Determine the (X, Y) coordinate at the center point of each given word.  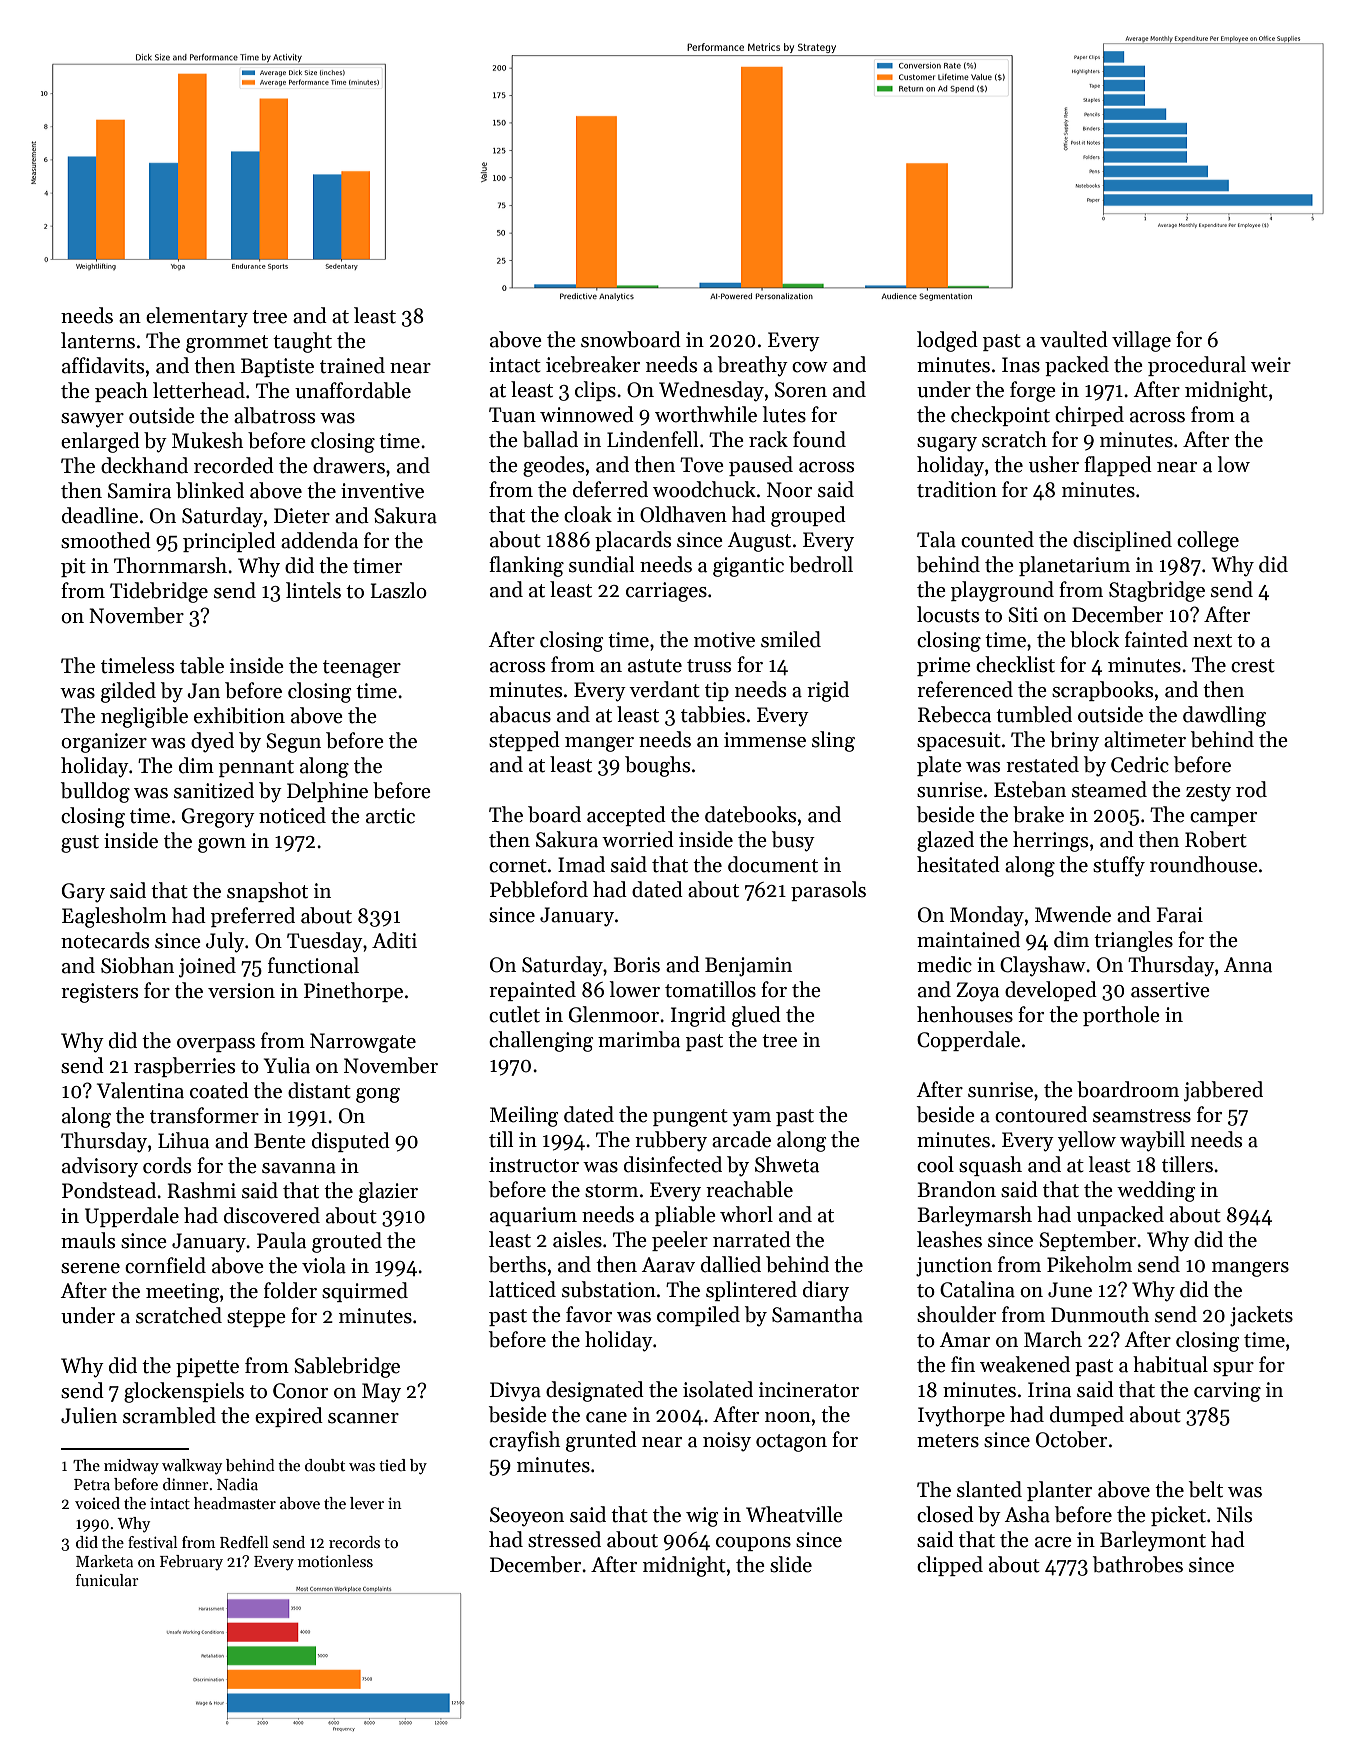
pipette (207, 1367)
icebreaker (593, 364)
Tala (936, 539)
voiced (97, 1503)
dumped (1087, 1416)
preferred (253, 917)
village (1141, 341)
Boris (636, 965)
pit (73, 567)
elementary (197, 317)
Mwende (1073, 914)
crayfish (524, 1441)
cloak (588, 514)
